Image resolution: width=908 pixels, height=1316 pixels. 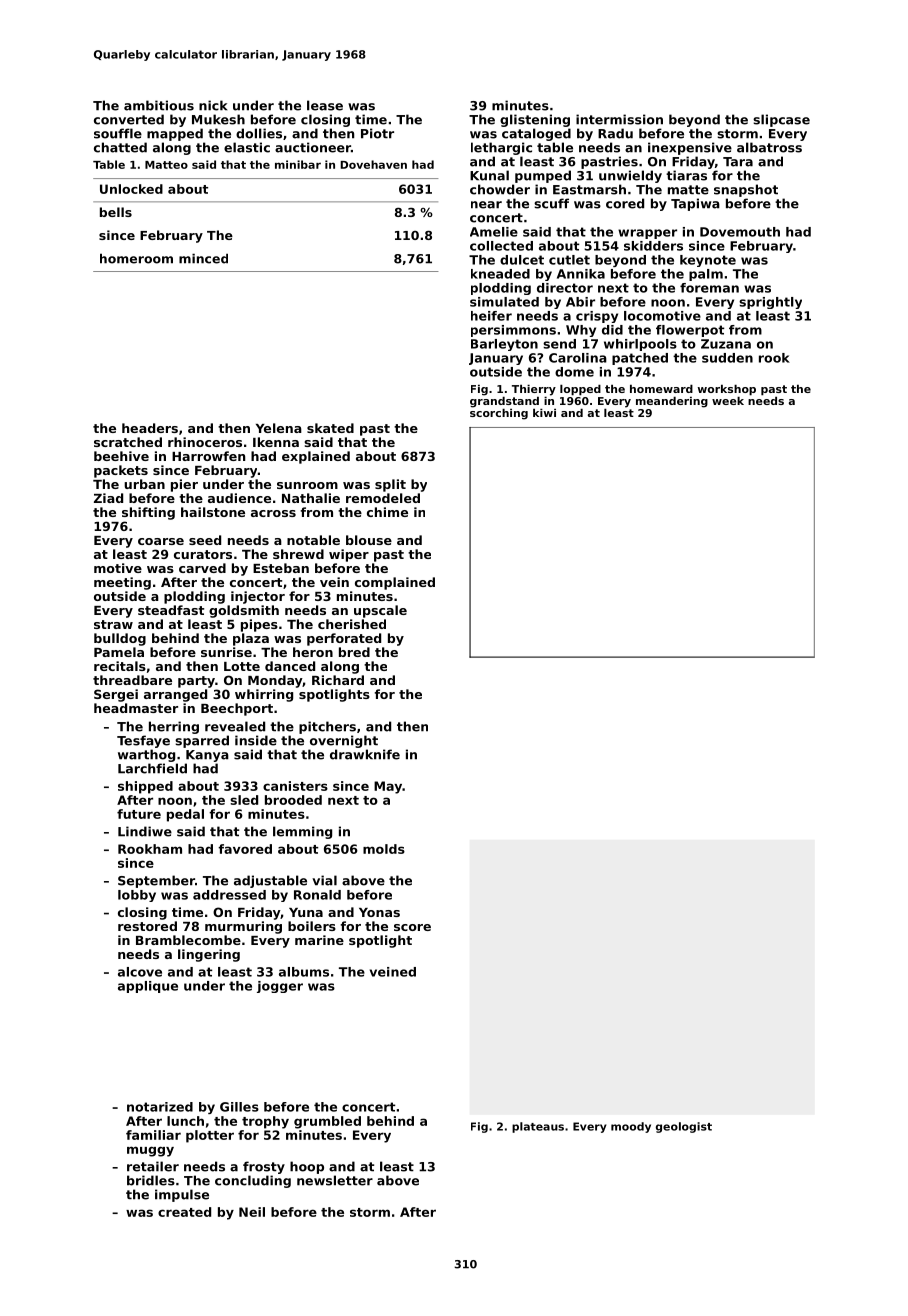 What do you see at coordinates (365, 754) in the screenshot?
I see `drawknife` at bounding box center [365, 754].
